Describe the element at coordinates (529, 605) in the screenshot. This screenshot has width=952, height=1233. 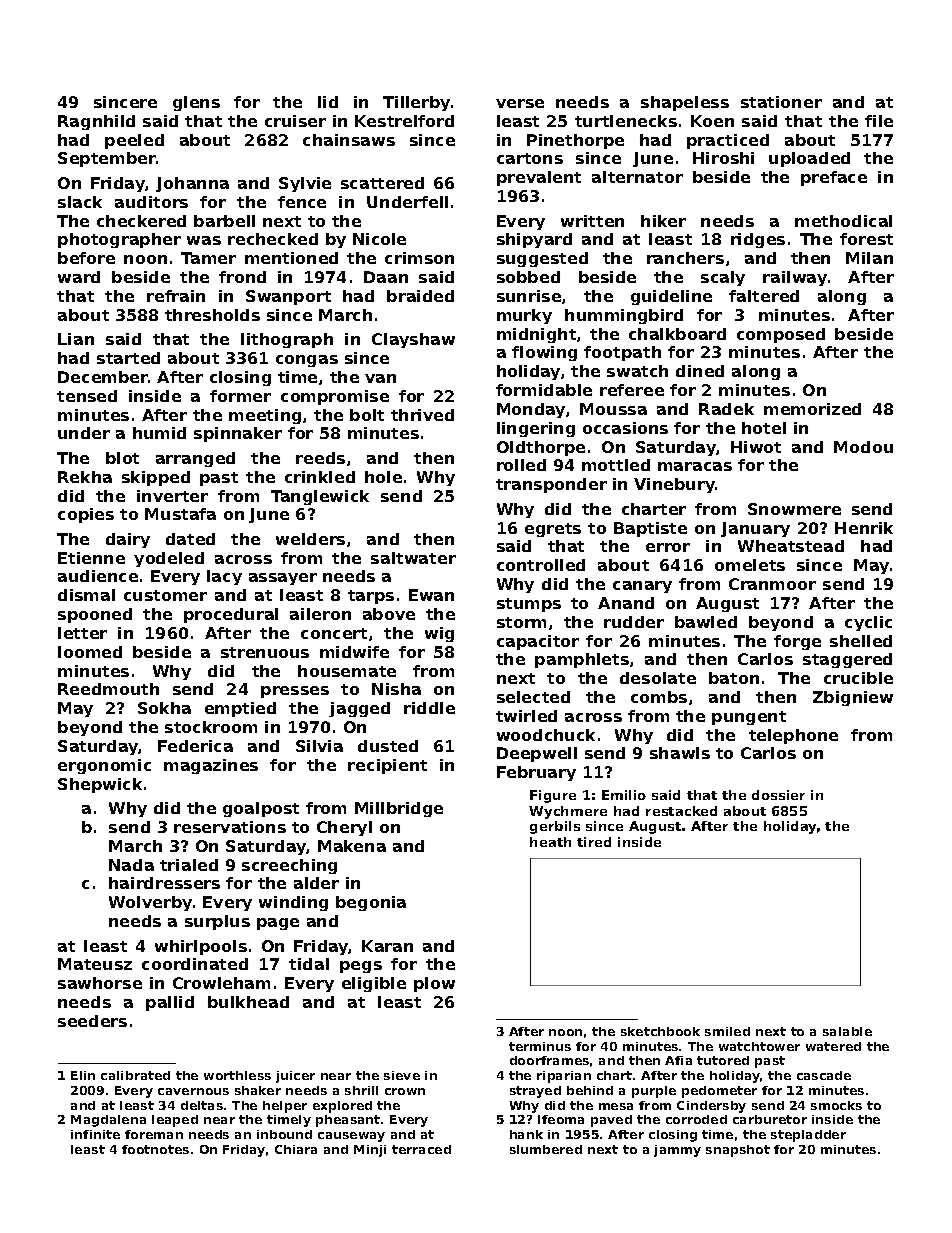
I see `stumps` at that location.
